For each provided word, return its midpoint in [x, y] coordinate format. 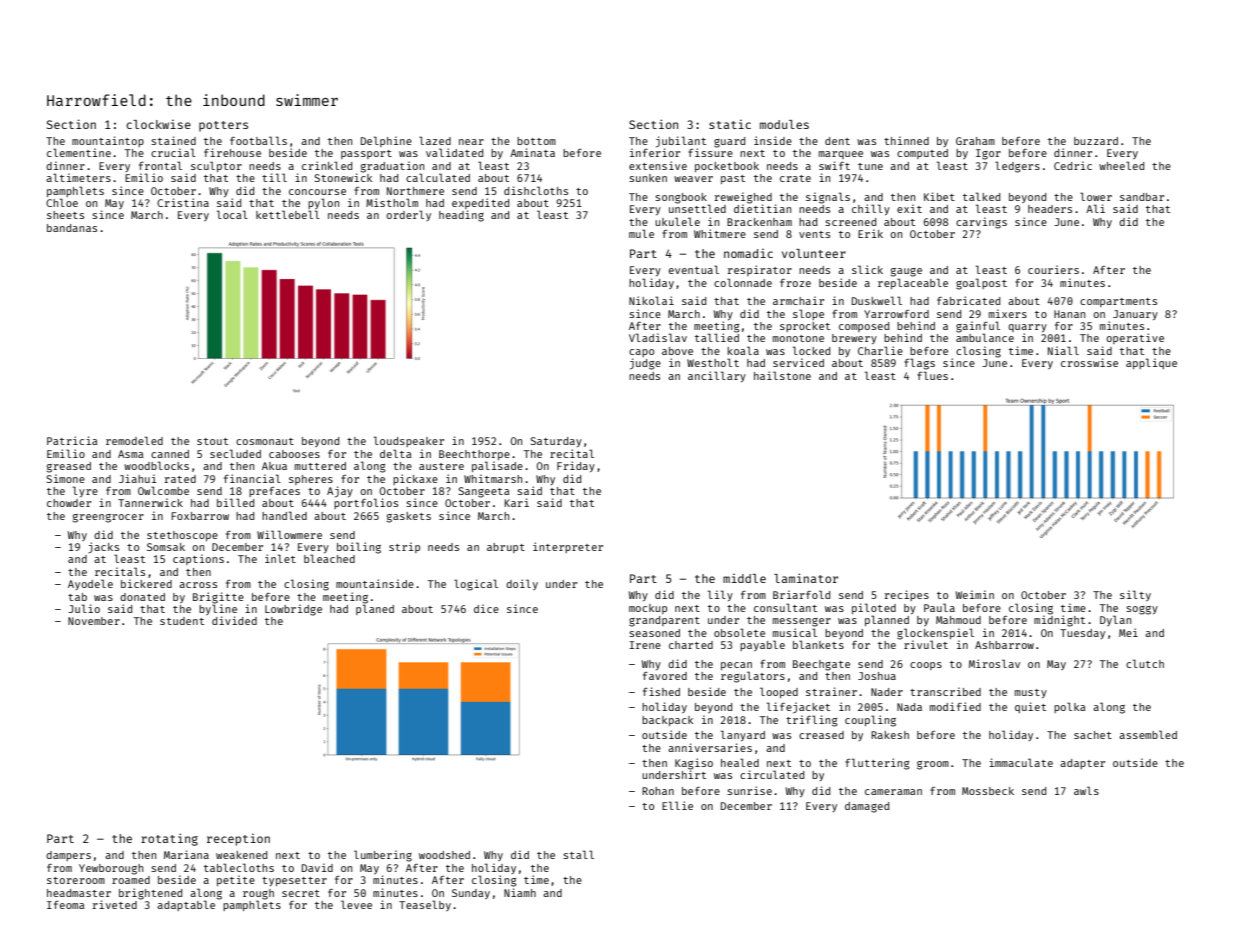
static [730, 124]
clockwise [158, 124]
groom [933, 765]
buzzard [1096, 141]
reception [238, 840]
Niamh [520, 892]
